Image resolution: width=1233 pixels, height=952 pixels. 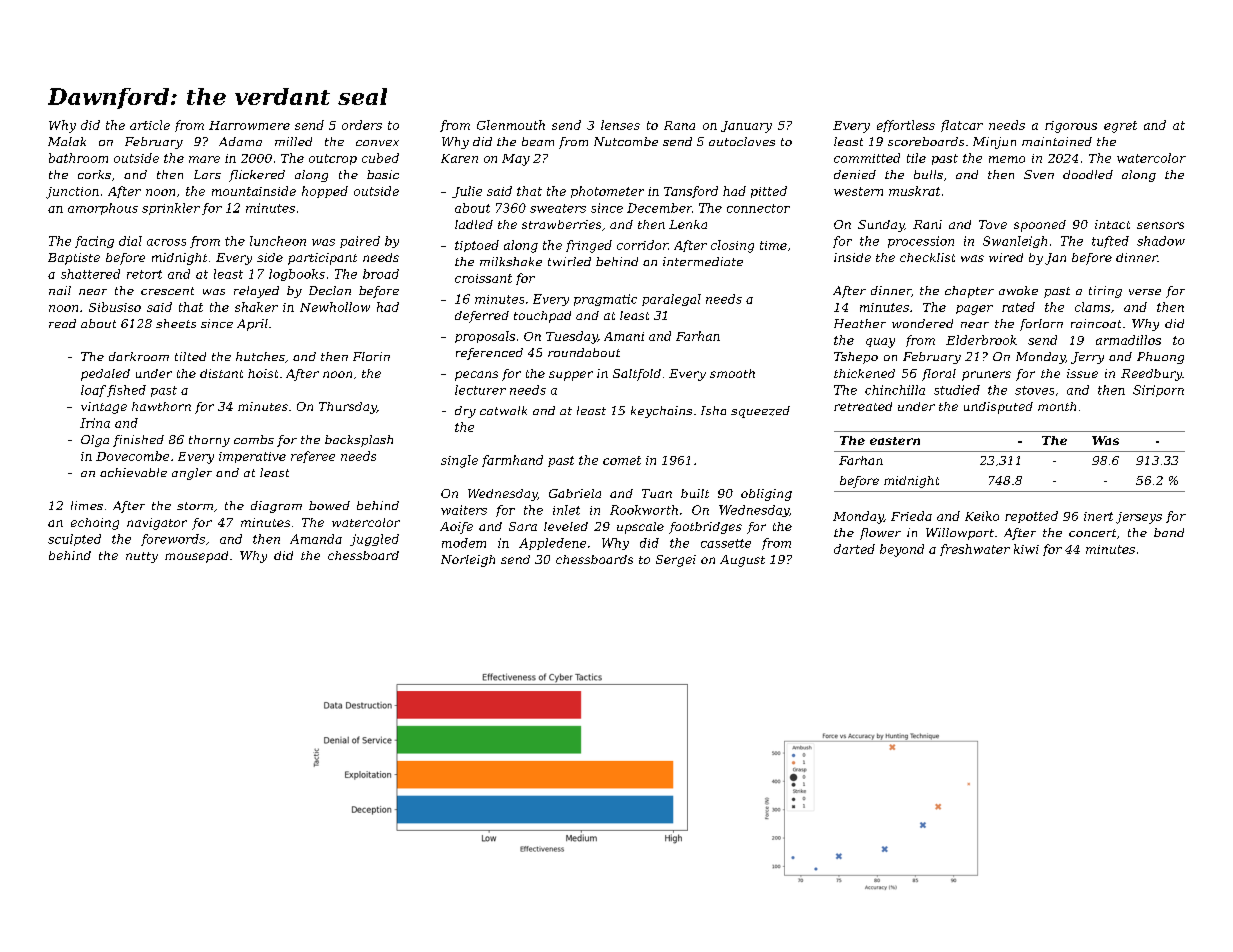 I want to click on twirled, so click(x=569, y=261).
